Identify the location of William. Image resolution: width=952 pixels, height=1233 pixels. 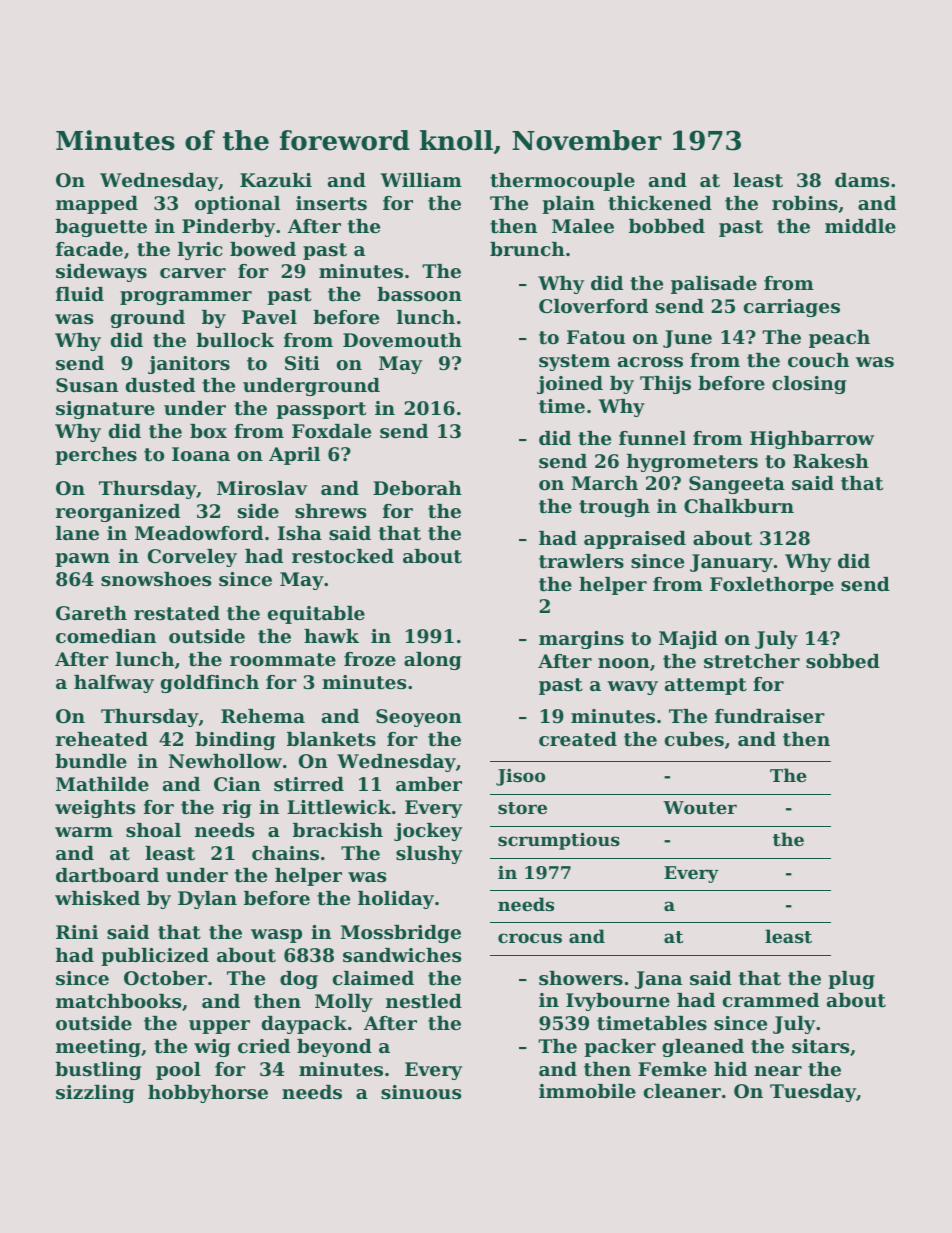
(421, 180).
